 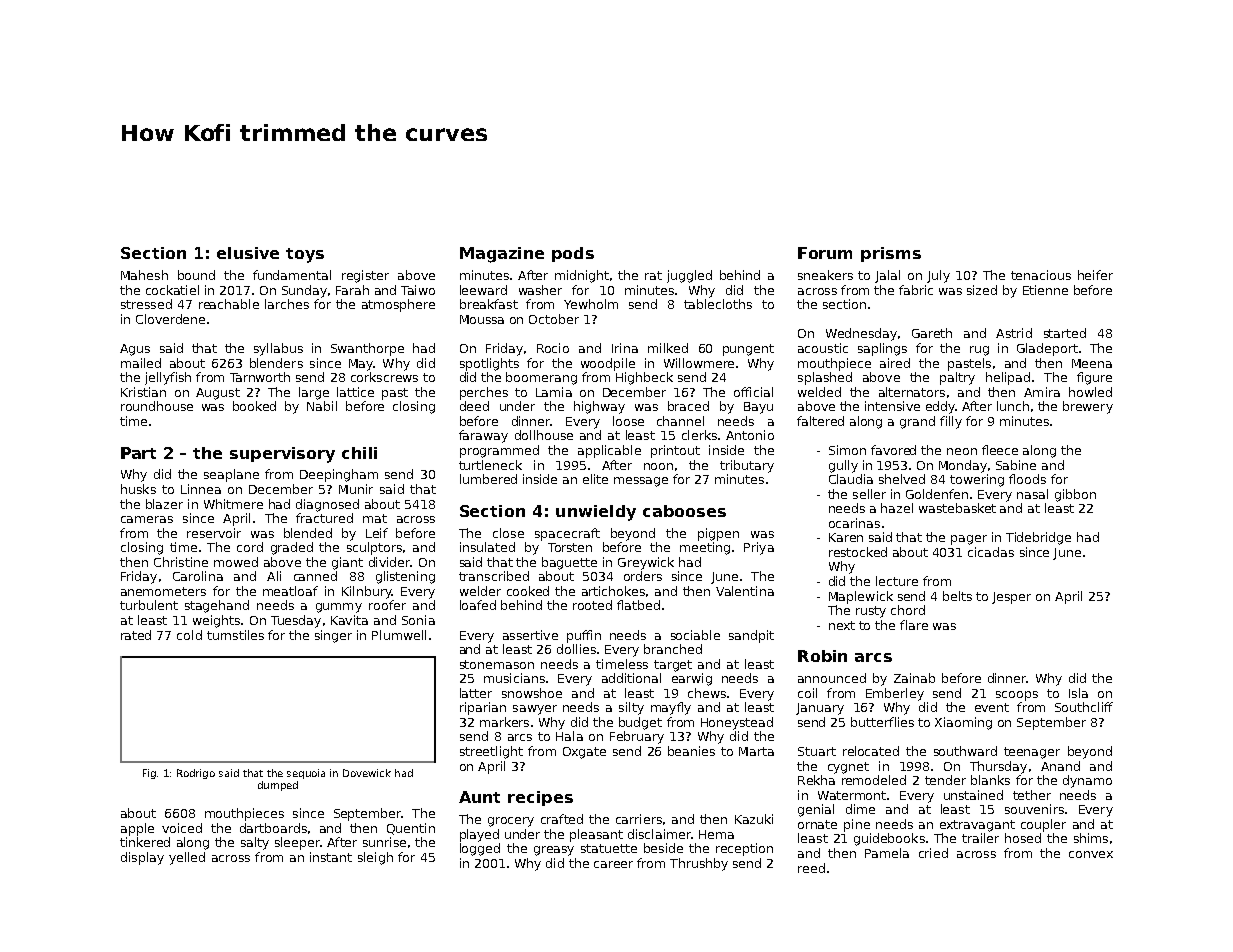 I want to click on Part, so click(x=138, y=453).
